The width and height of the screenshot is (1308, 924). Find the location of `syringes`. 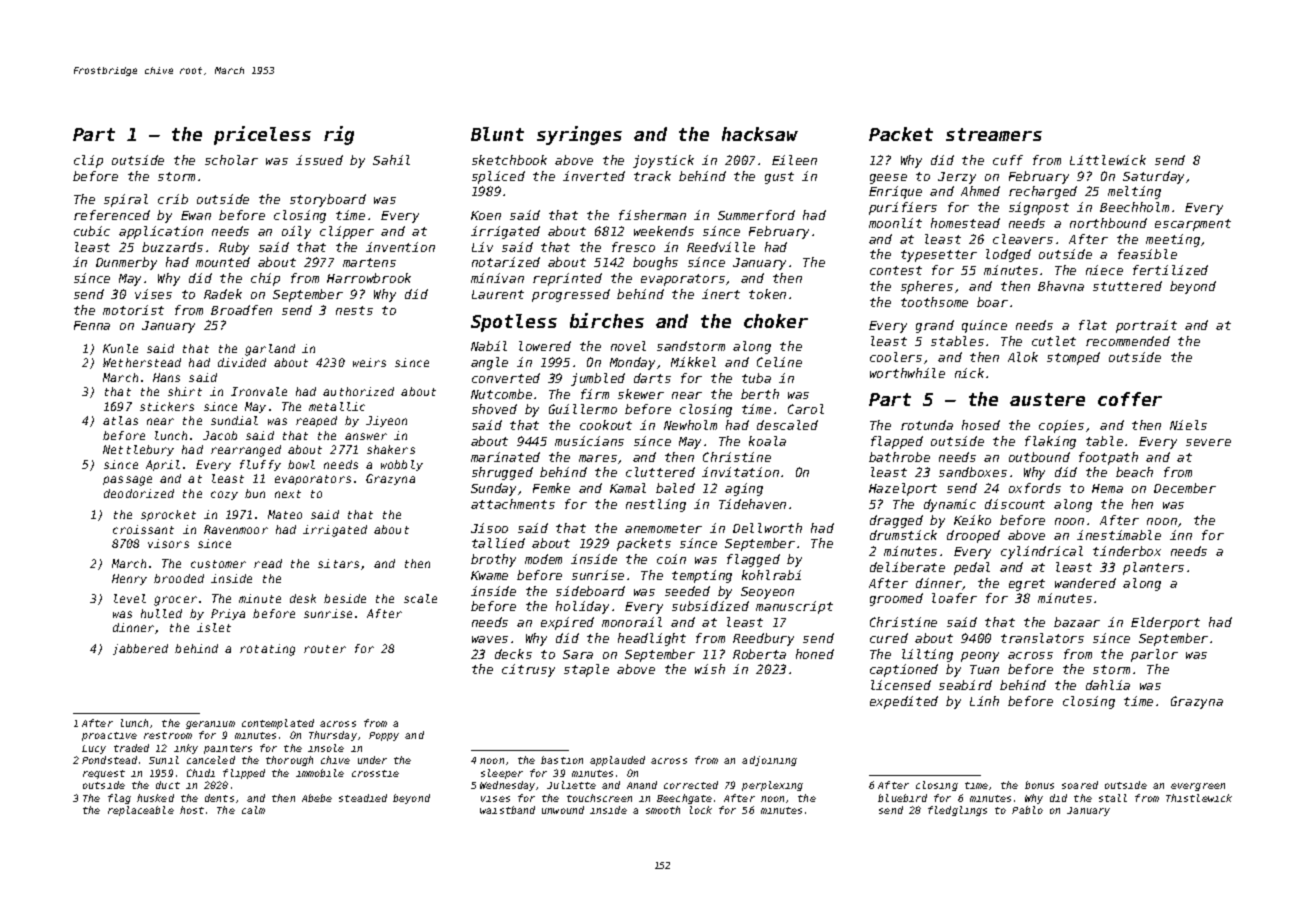

syringes is located at coordinates (579, 135).
